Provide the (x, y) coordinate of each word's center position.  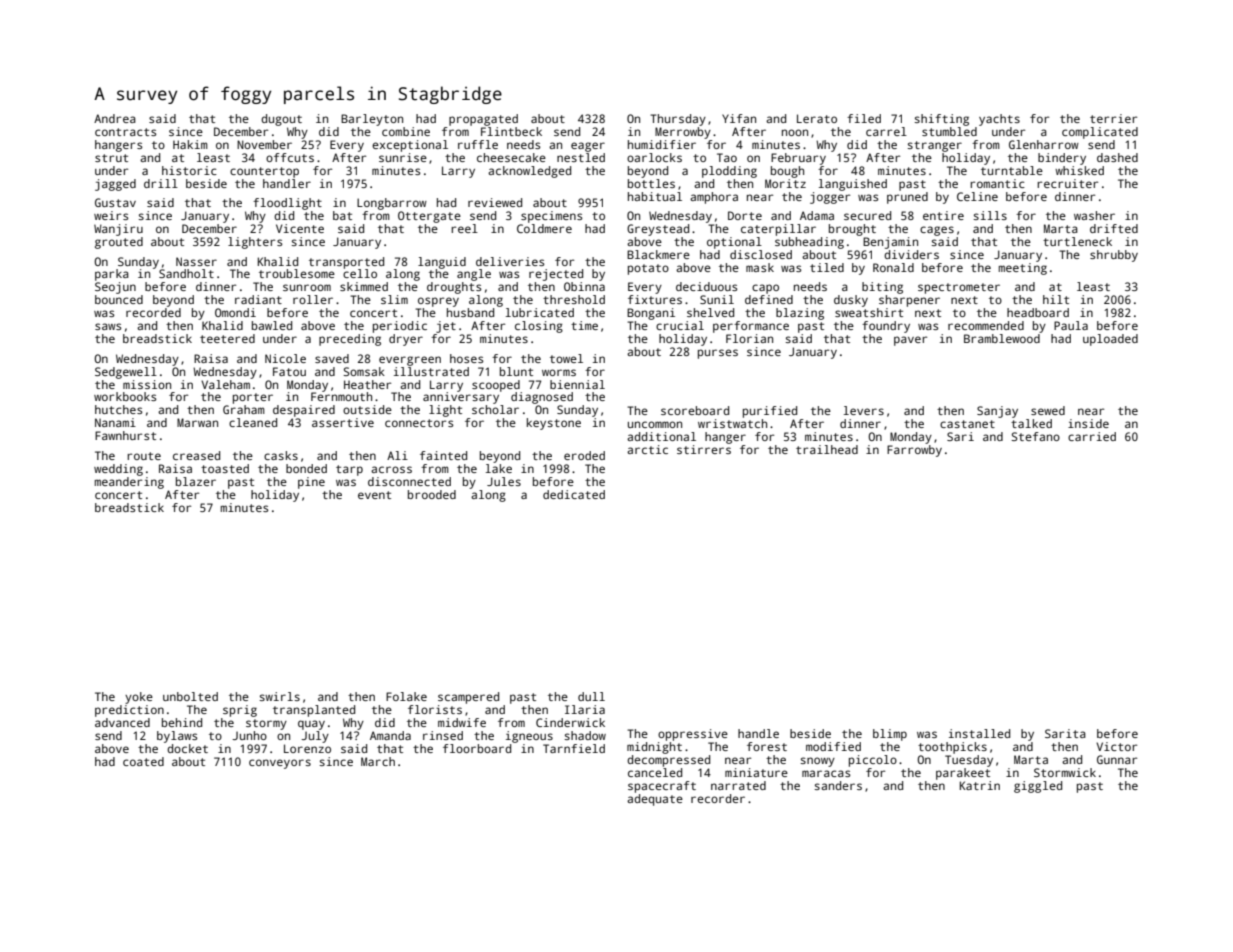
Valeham (225, 384)
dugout (281, 120)
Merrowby (683, 133)
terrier (1113, 118)
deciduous (706, 286)
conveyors (280, 764)
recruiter (1067, 183)
